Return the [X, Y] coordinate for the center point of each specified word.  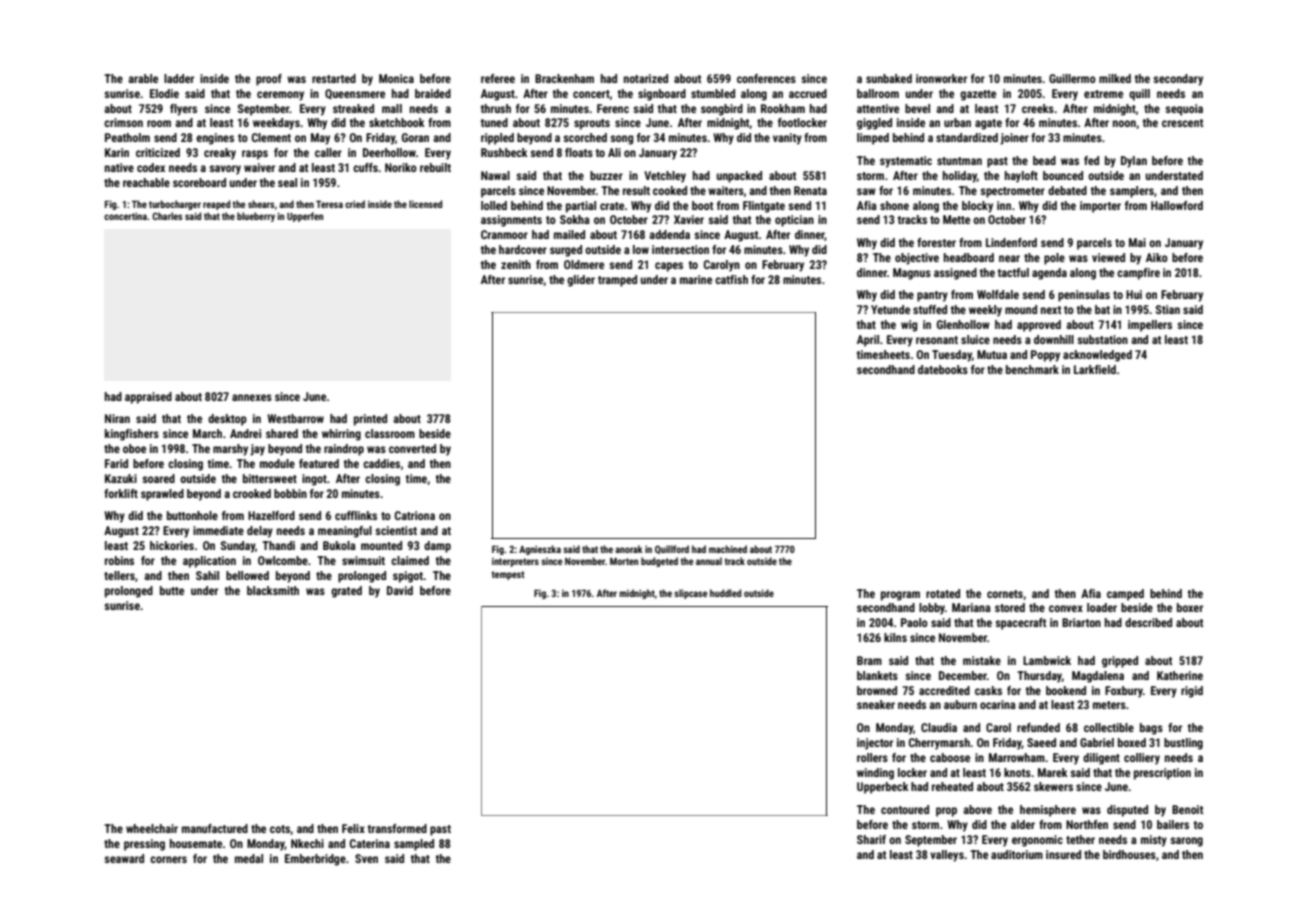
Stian [1168, 309]
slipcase [690, 594]
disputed [1127, 811]
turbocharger [175, 205]
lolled [494, 205]
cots [280, 829]
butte [172, 590]
